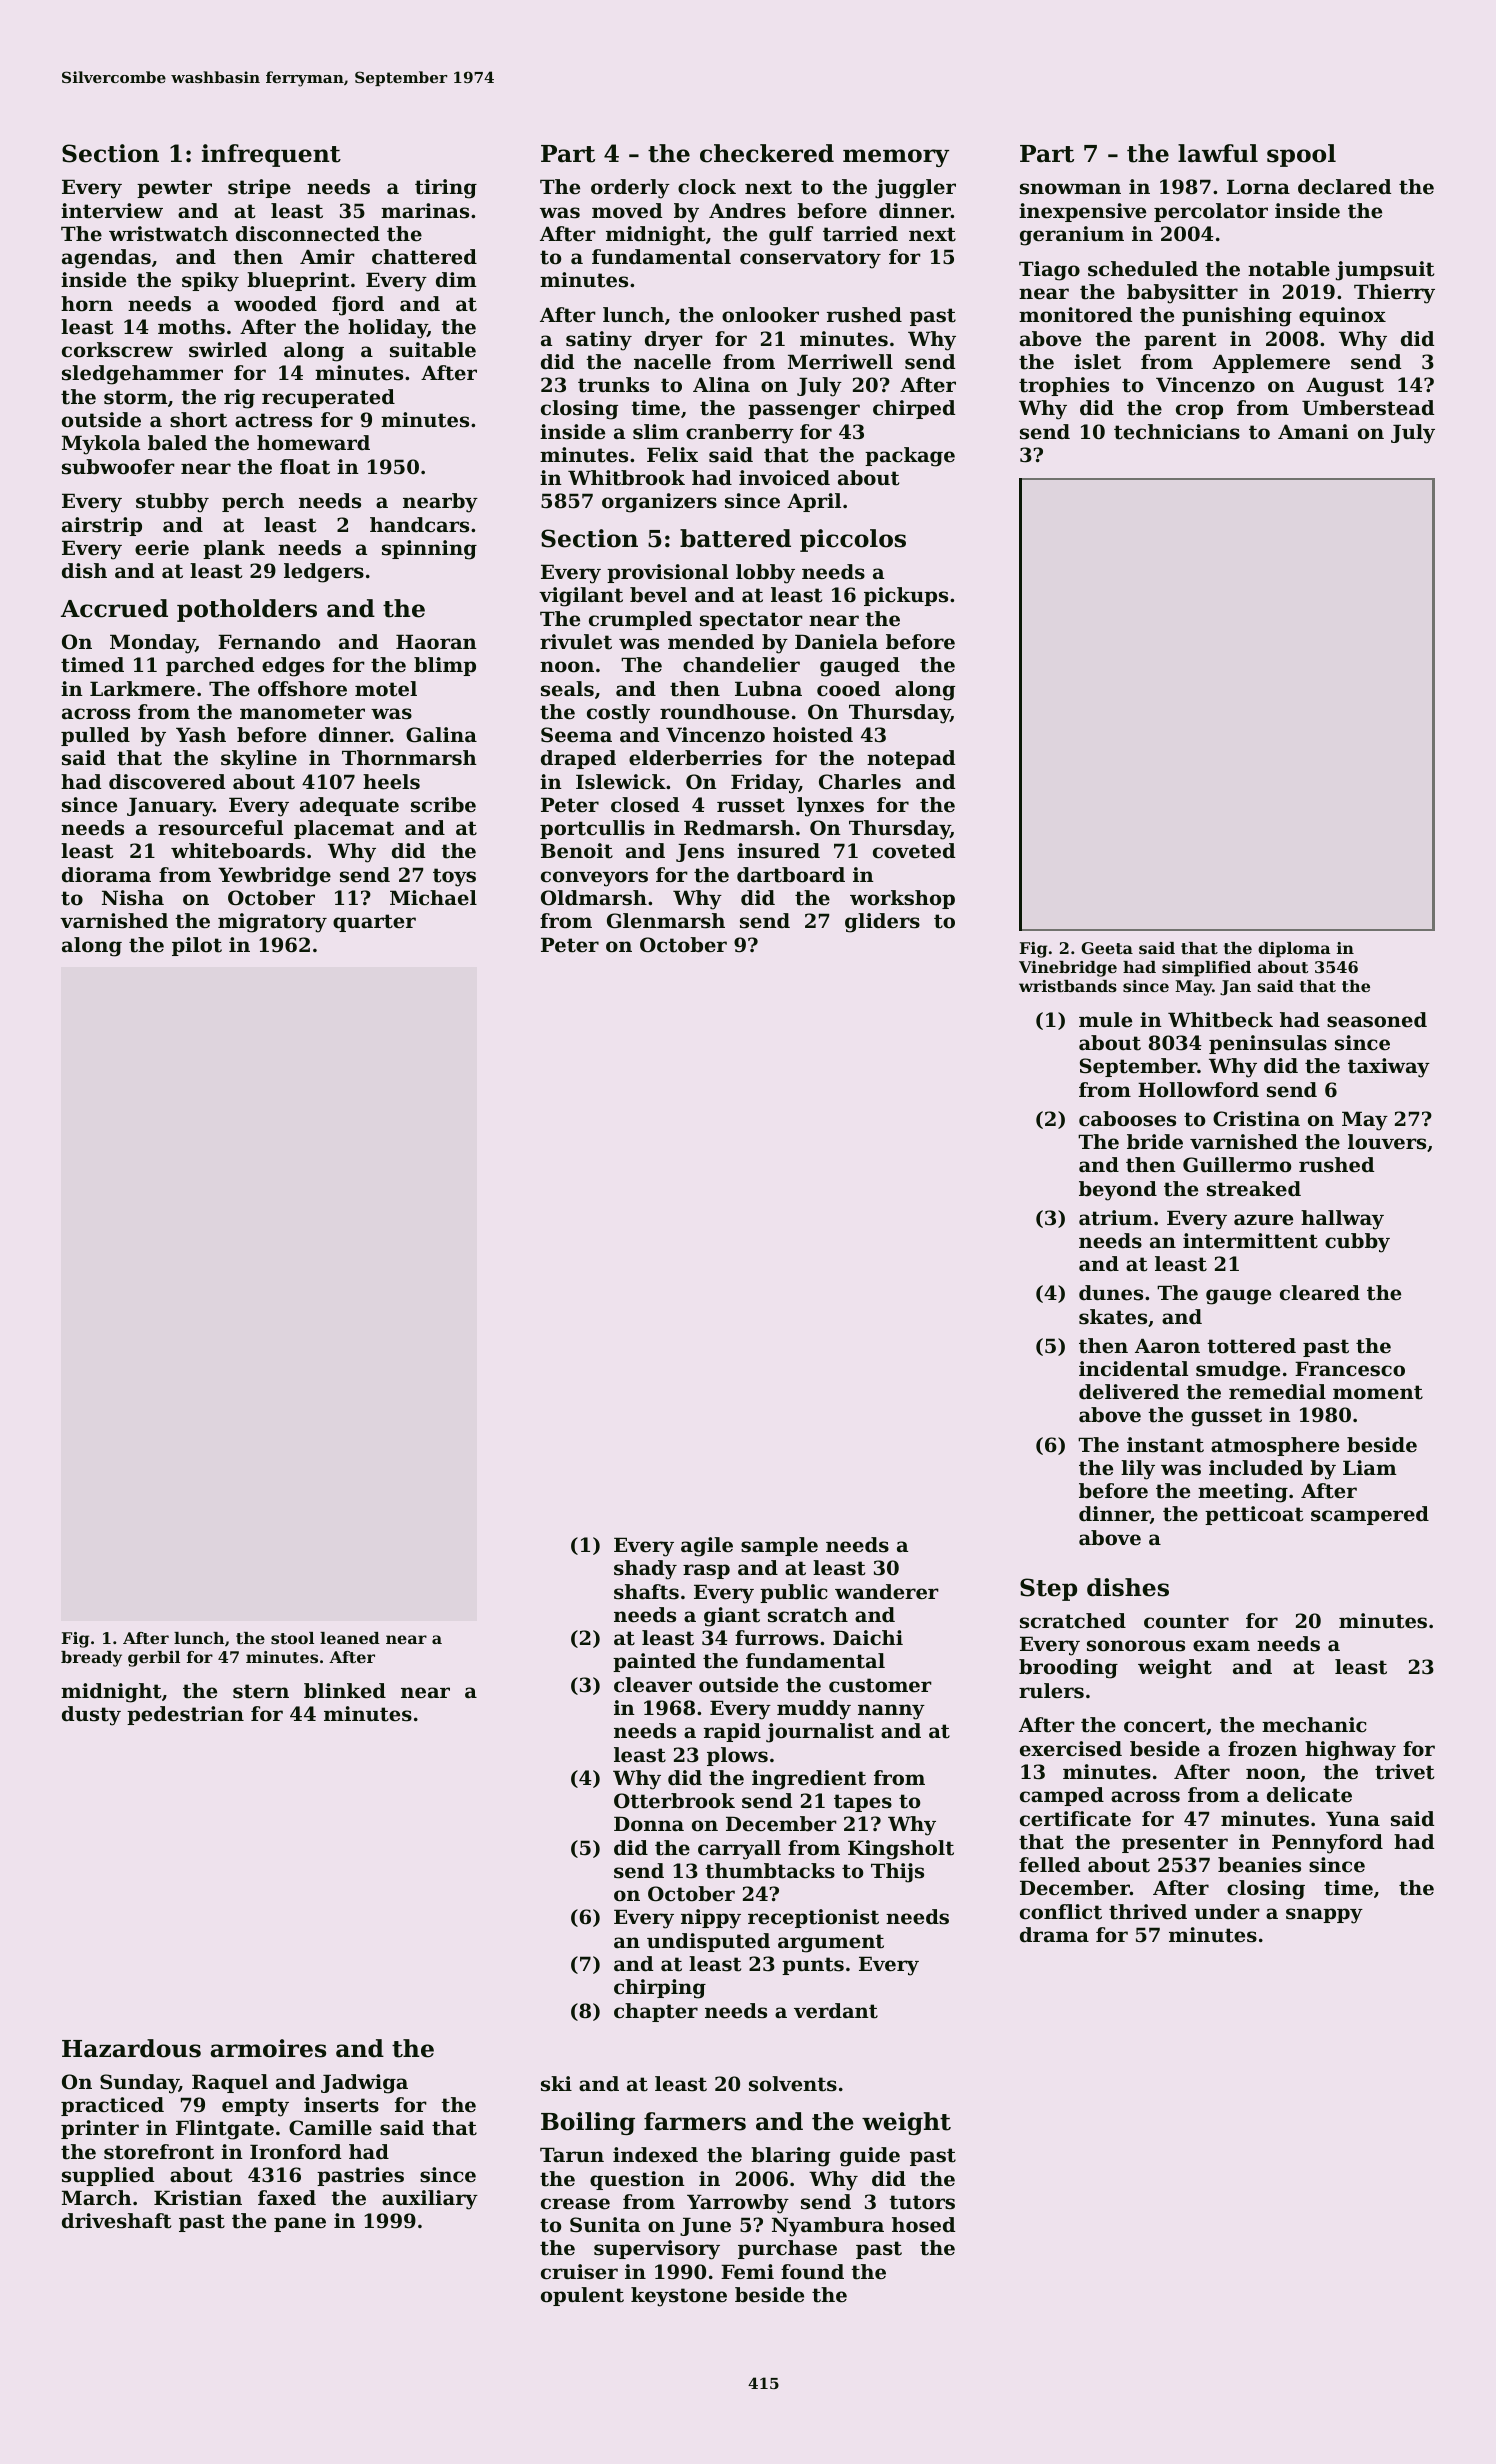 The image size is (1496, 2464). Describe the element at coordinates (679, 2297) in the image. I see `keystone` at that location.
